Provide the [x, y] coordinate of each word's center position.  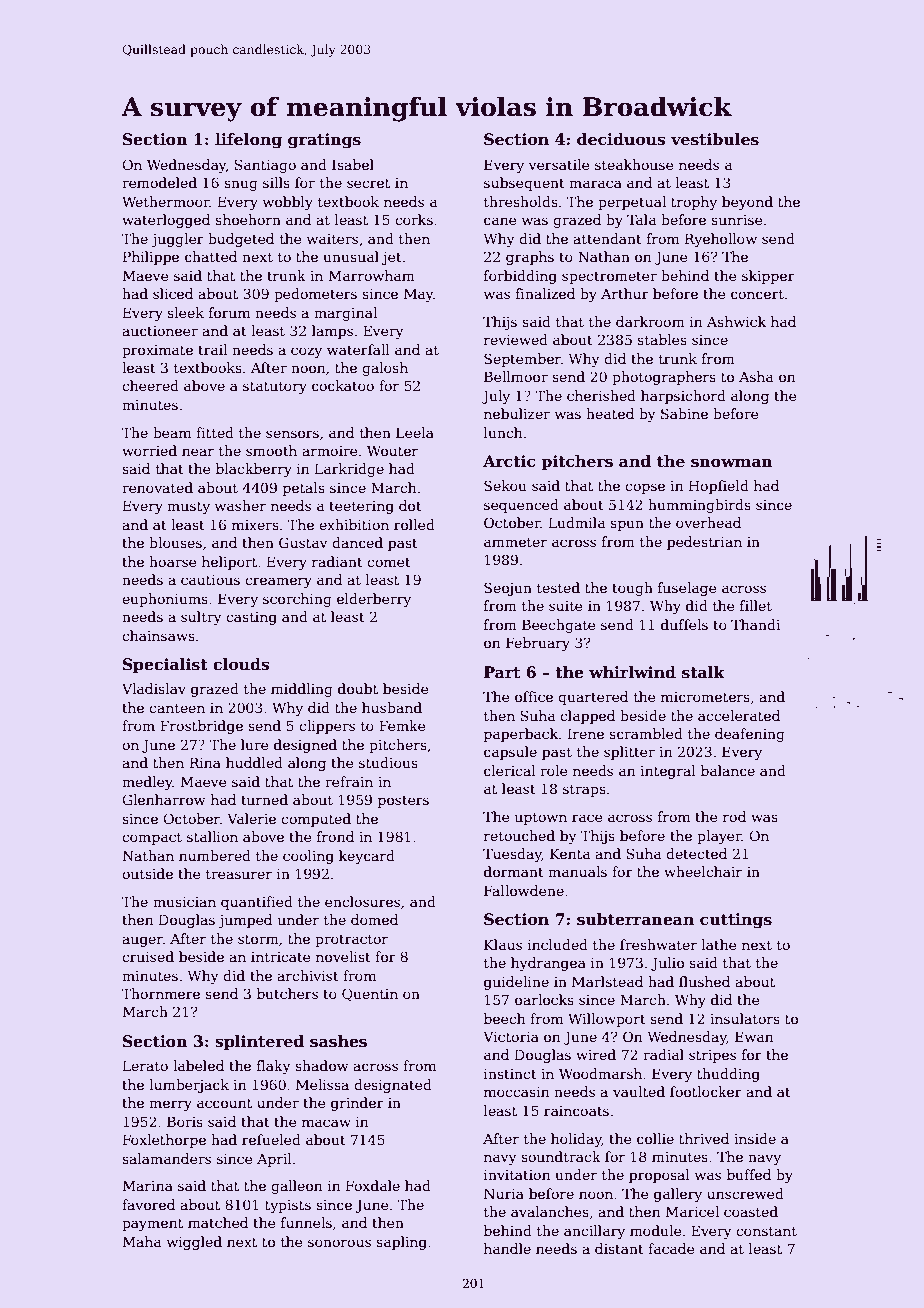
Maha [142, 1241]
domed [374, 919]
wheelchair [703, 871]
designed [305, 746]
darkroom [650, 321]
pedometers [315, 295]
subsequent [524, 184]
